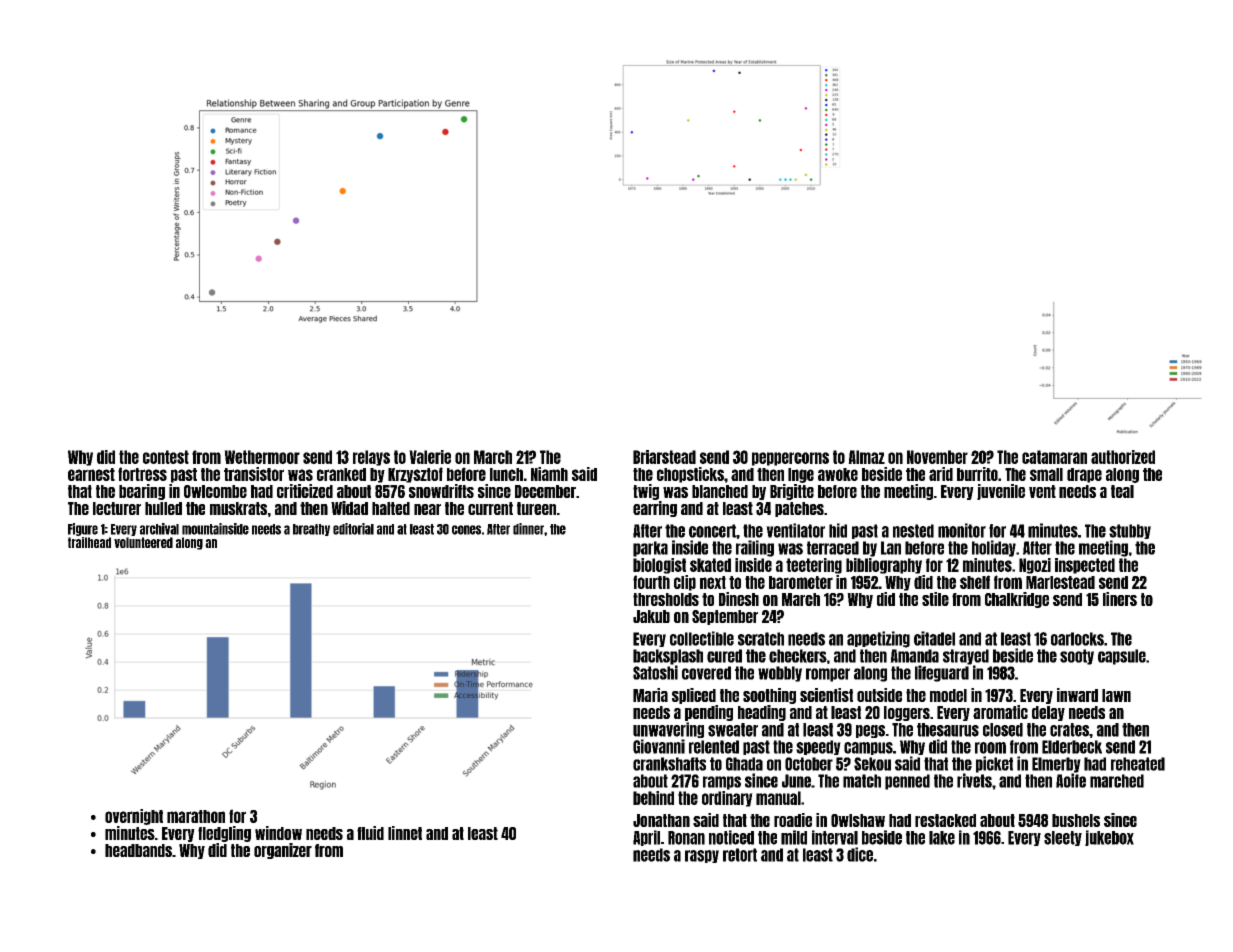 The height and width of the screenshot is (952, 1233). Describe the element at coordinates (780, 674) in the screenshot. I see `wobbly` at that location.
